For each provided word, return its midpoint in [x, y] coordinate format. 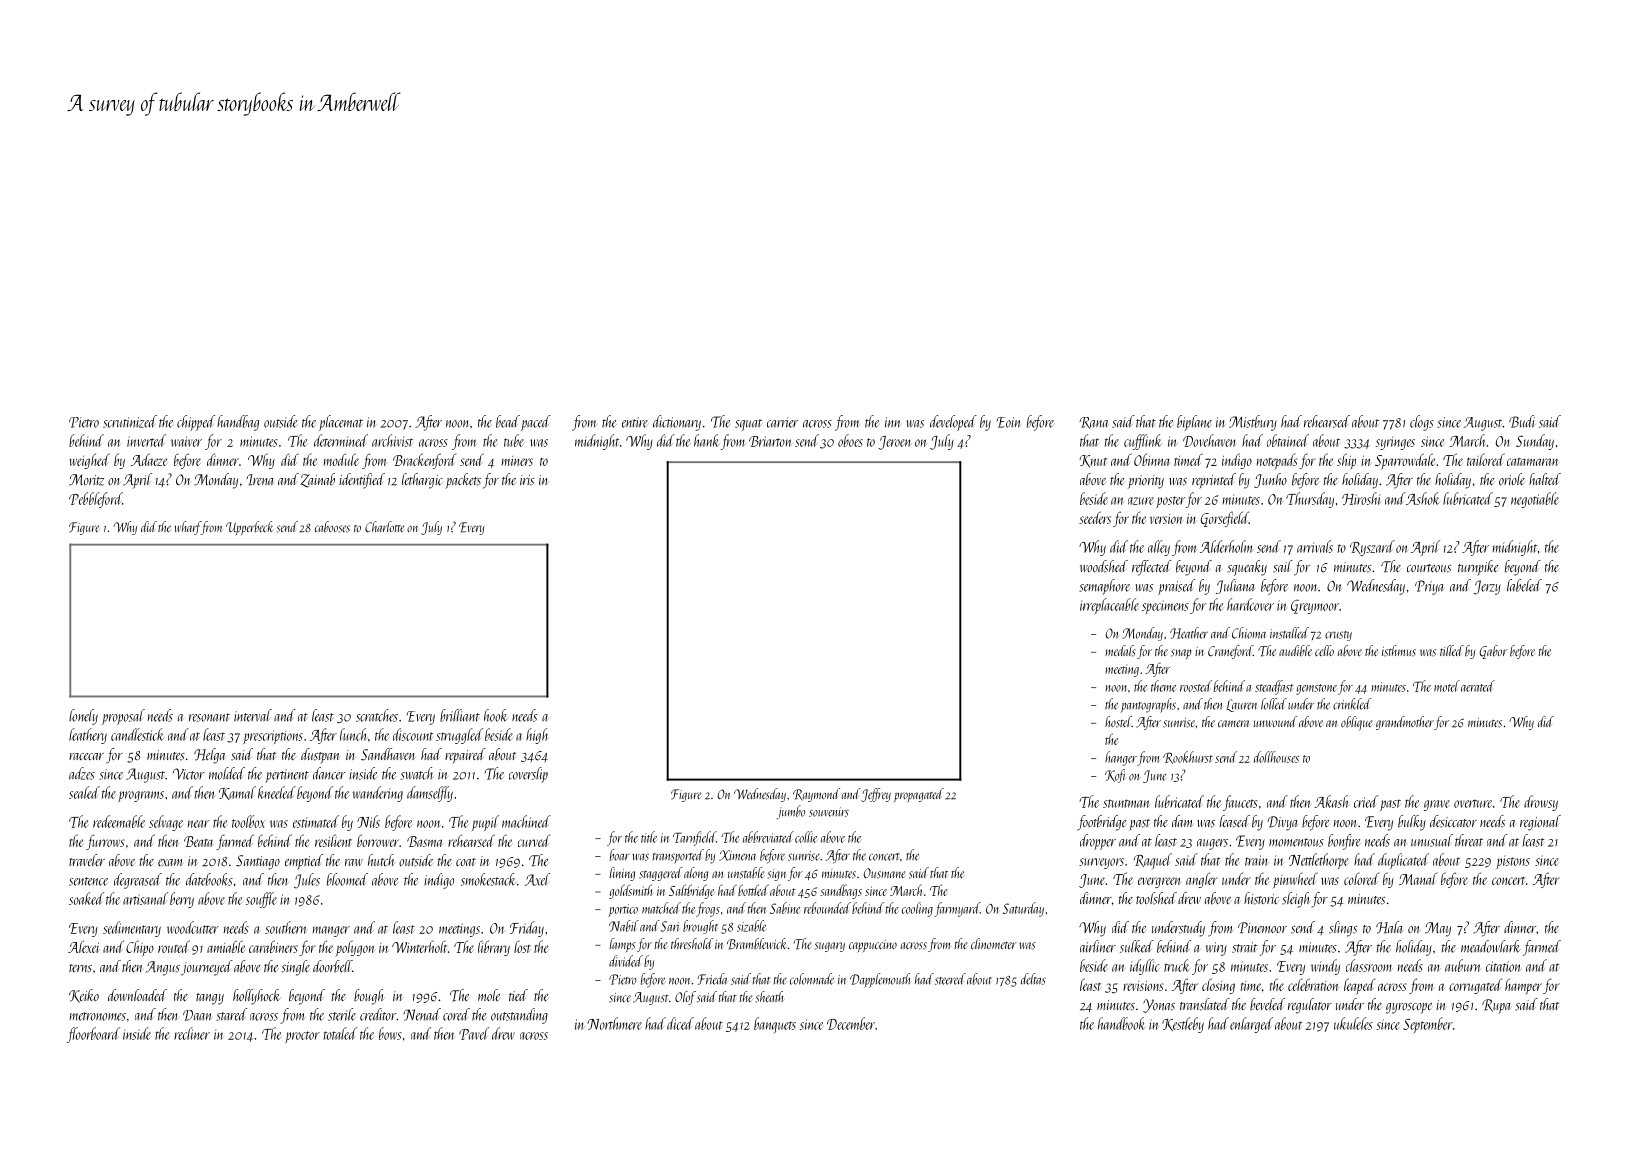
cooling [917, 909]
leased [1235, 821]
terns [80, 968]
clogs [1422, 423]
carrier [783, 422]
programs [141, 796]
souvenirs [829, 812]
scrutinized [130, 421]
